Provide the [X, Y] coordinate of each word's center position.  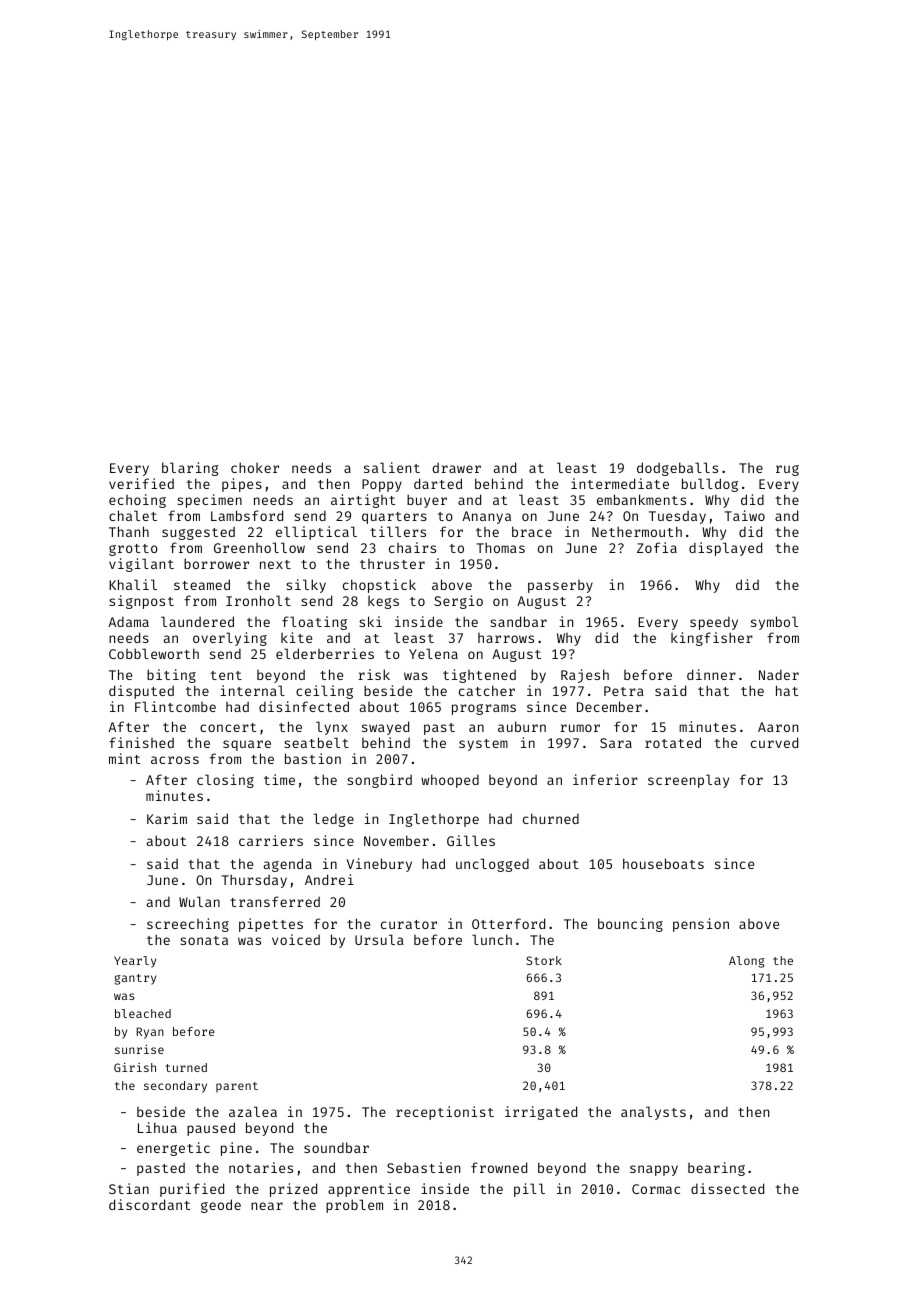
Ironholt [258, 600]
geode [221, 1206]
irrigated [541, 1113]
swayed [385, 728]
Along [747, 962]
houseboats [663, 863]
